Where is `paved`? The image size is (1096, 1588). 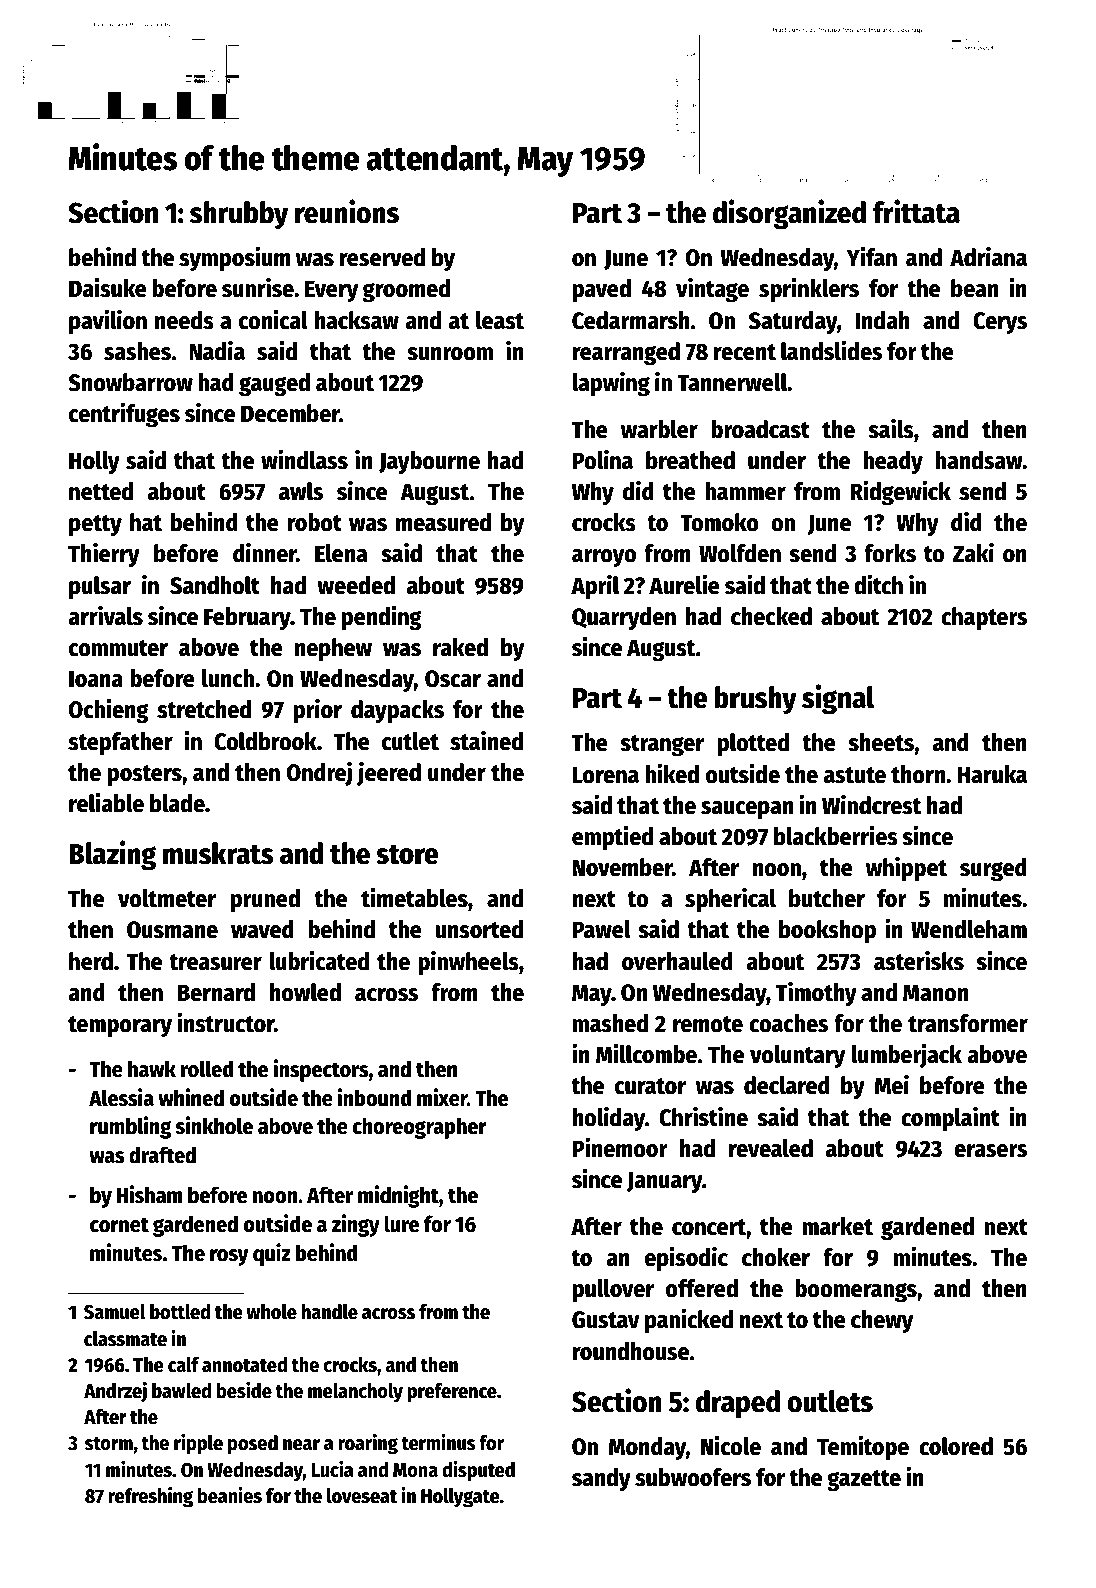
paved is located at coordinates (602, 290).
